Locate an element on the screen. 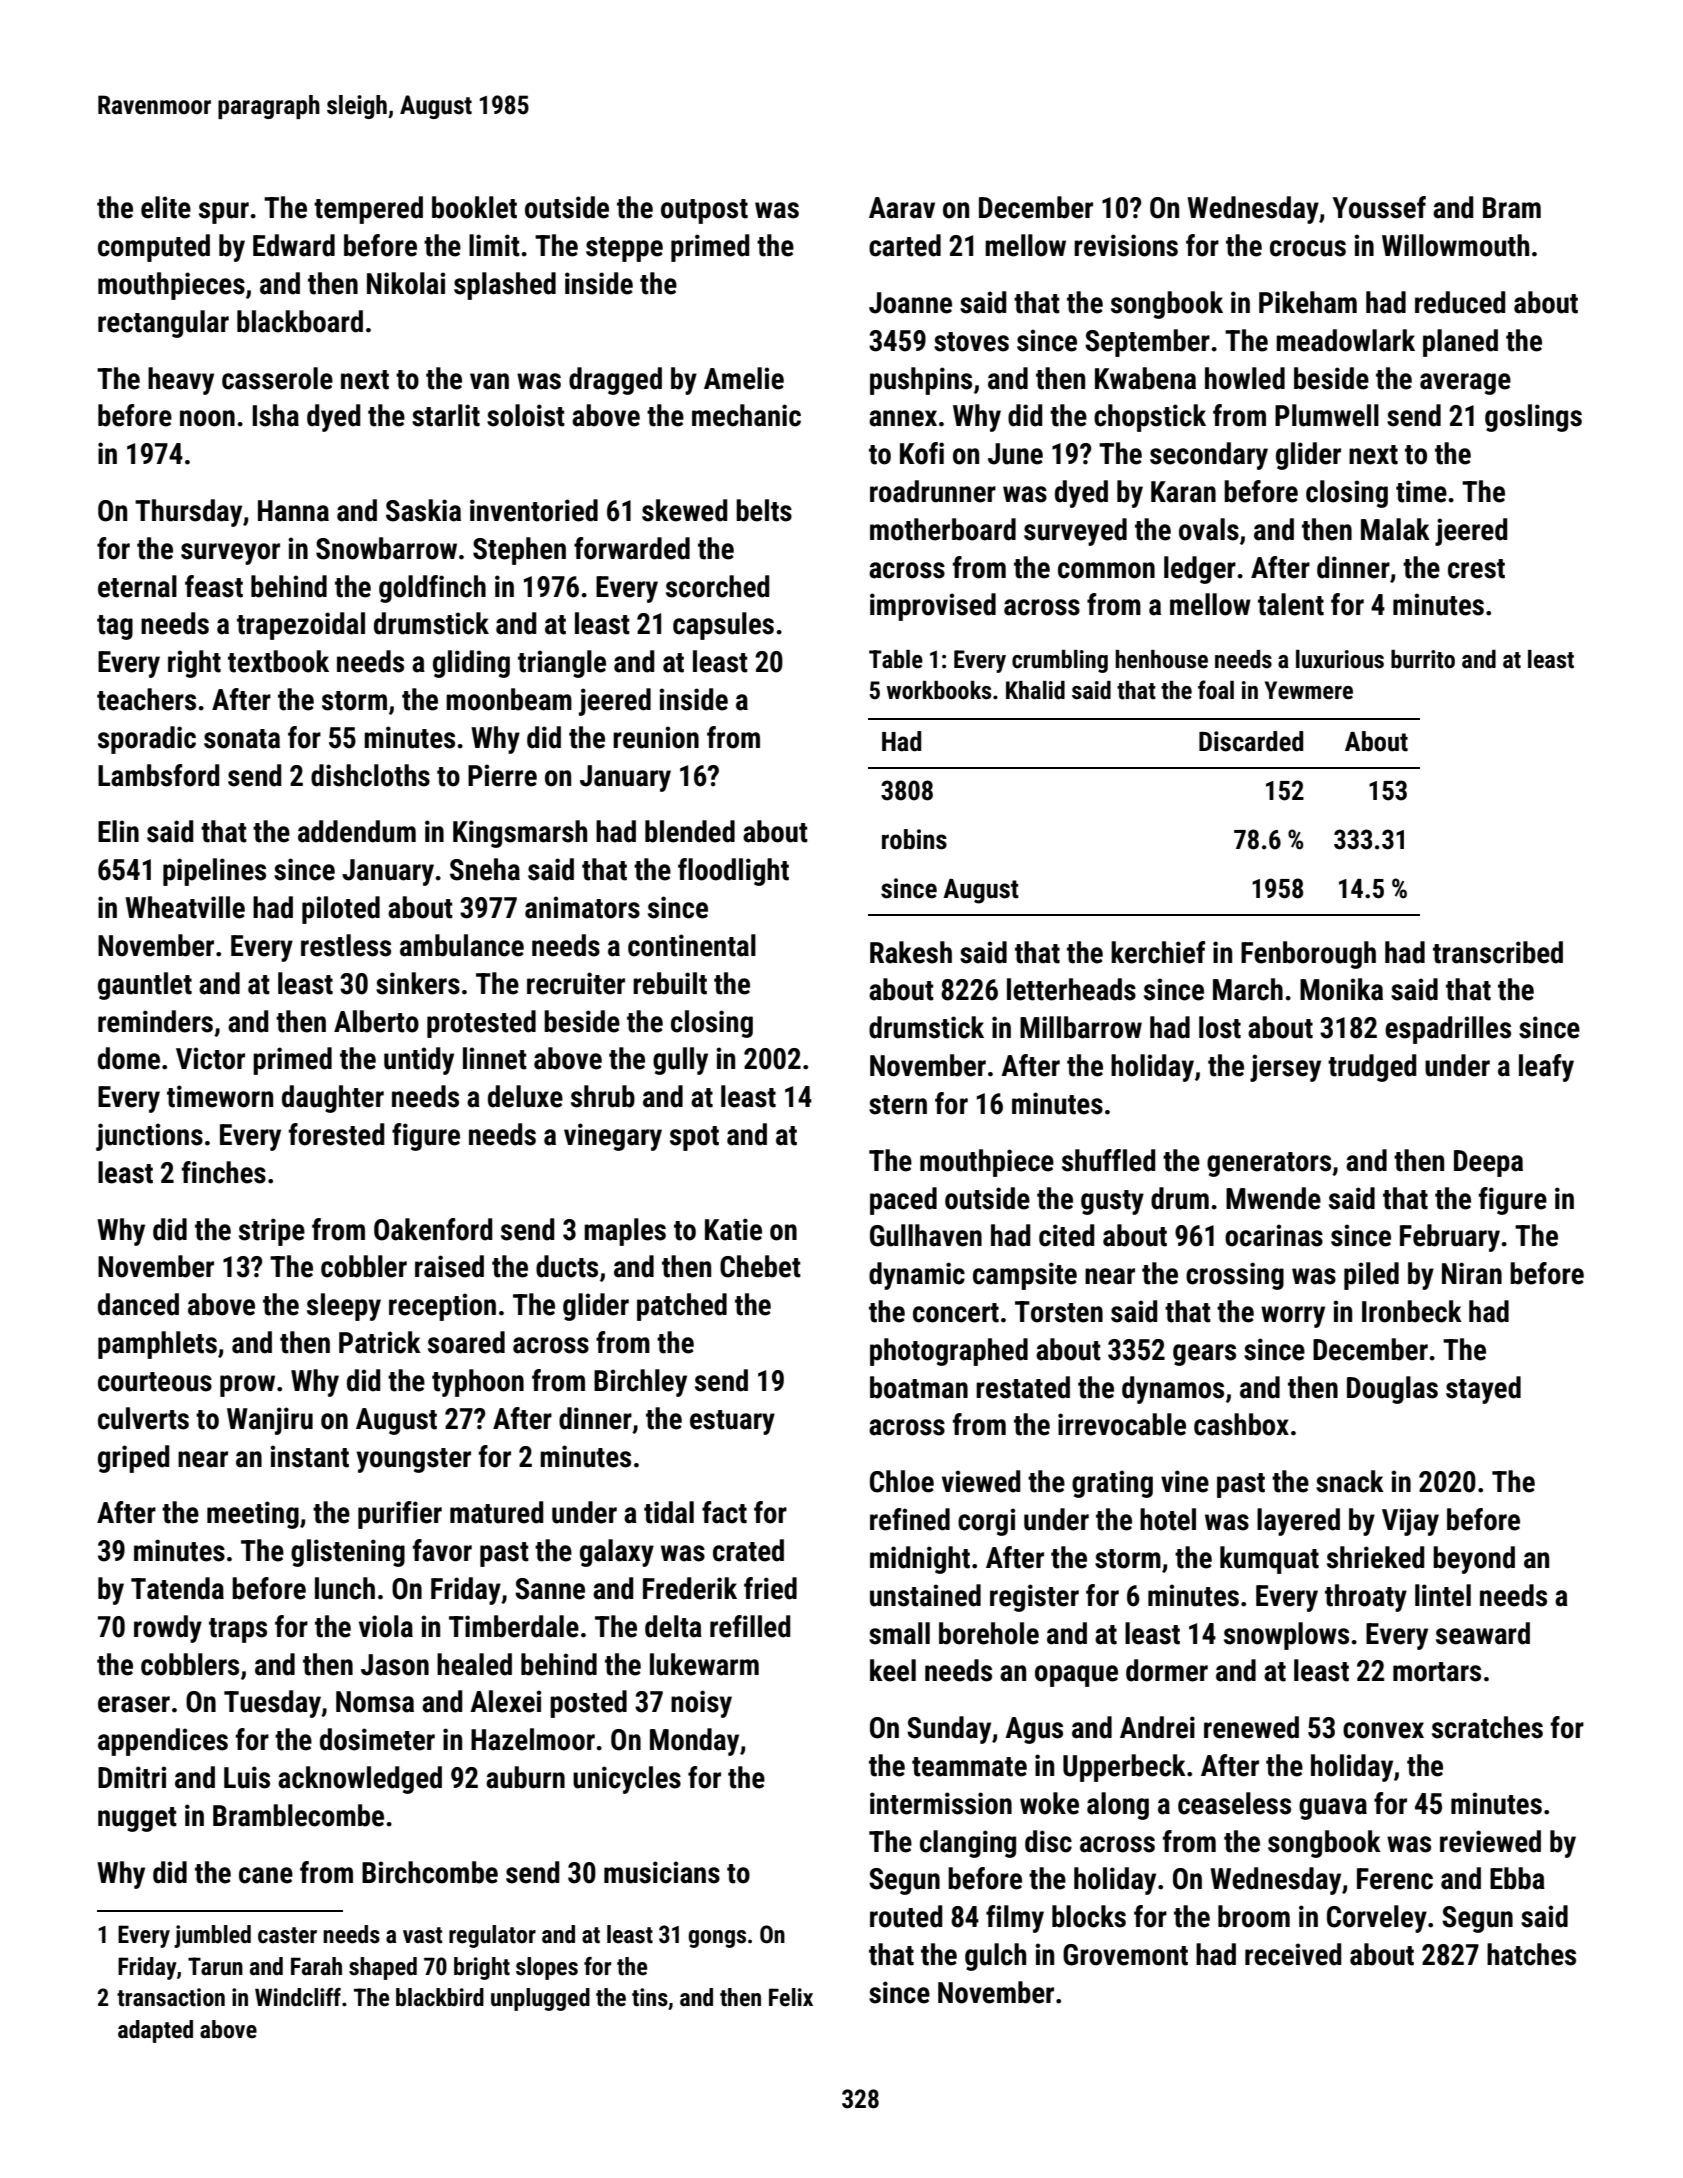  forested is located at coordinates (336, 1134).
